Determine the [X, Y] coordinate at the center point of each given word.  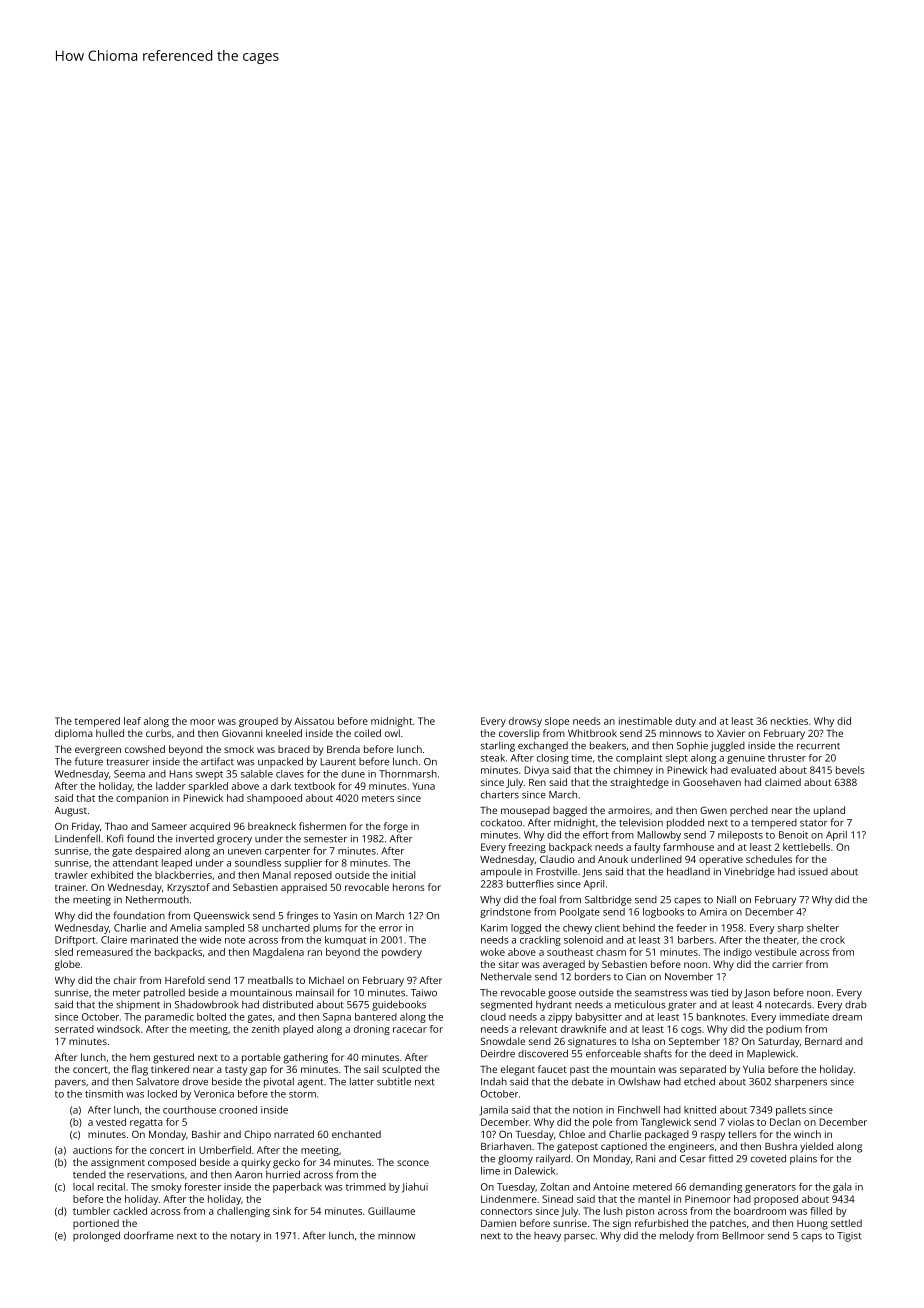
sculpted [401, 1070]
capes [687, 902]
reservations [156, 1175]
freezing [527, 848]
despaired [158, 852]
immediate [804, 1017]
